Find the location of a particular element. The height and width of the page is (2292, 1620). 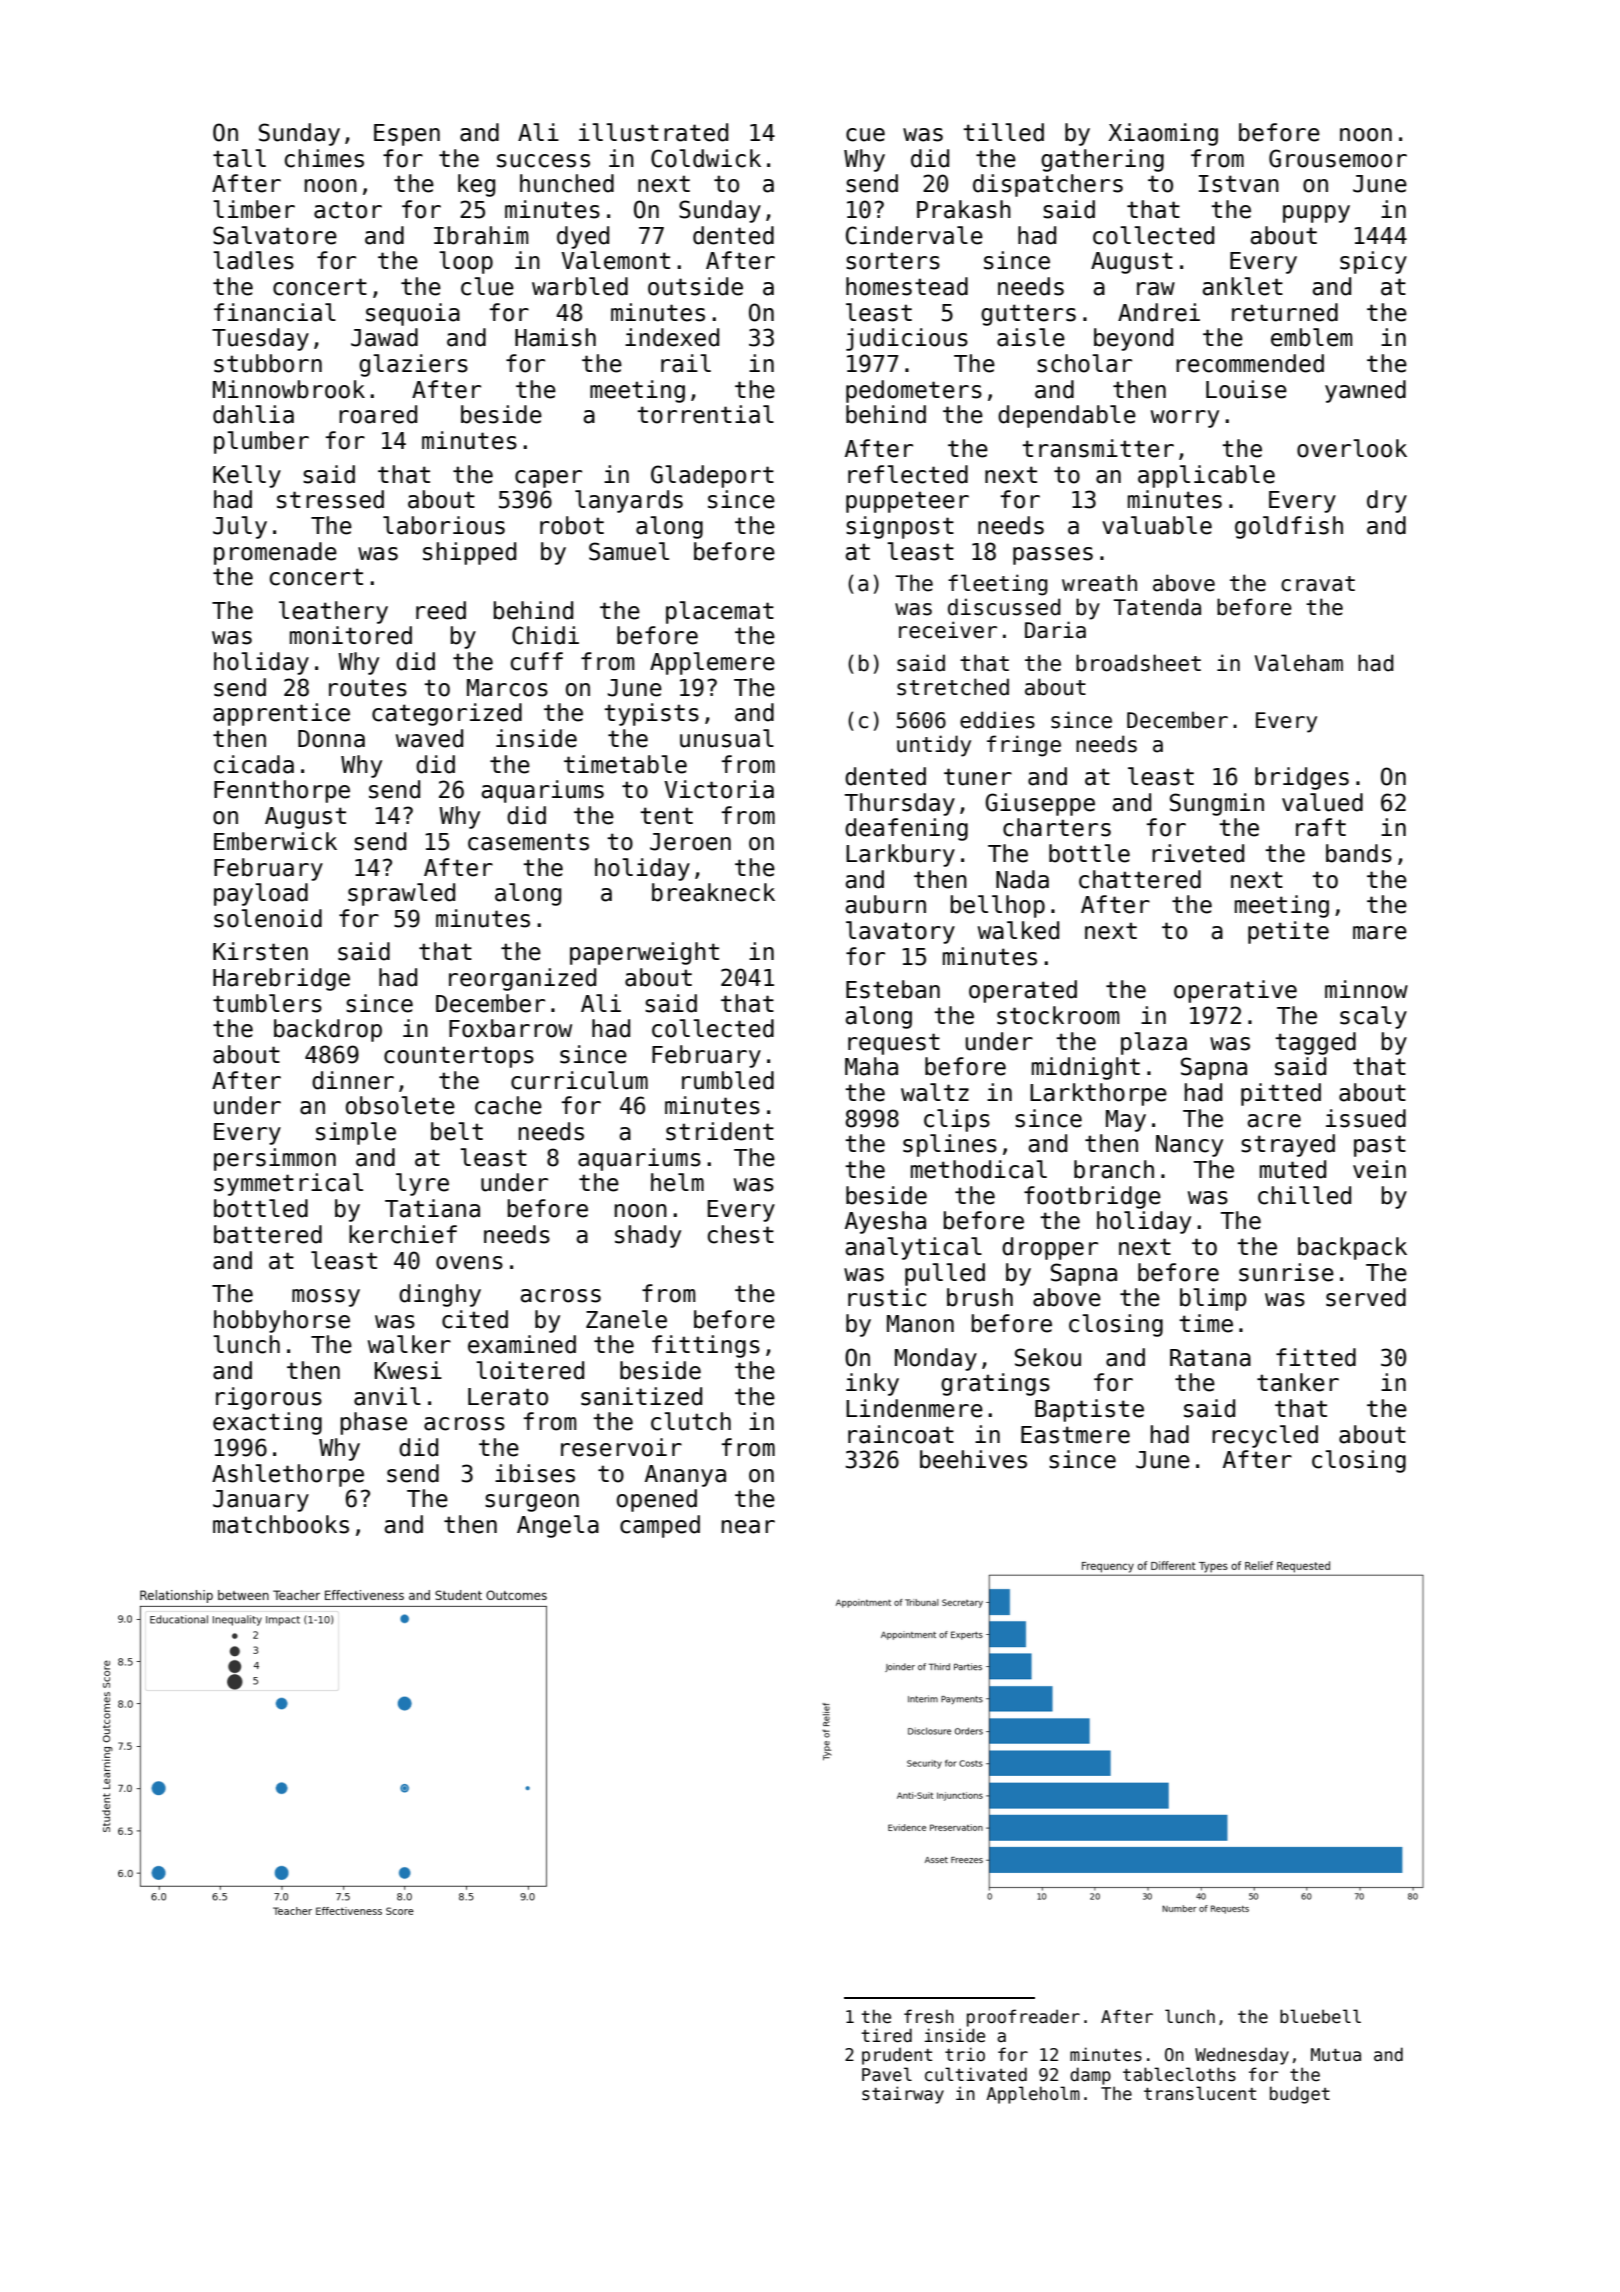

matchbooks is located at coordinates (281, 1524).
